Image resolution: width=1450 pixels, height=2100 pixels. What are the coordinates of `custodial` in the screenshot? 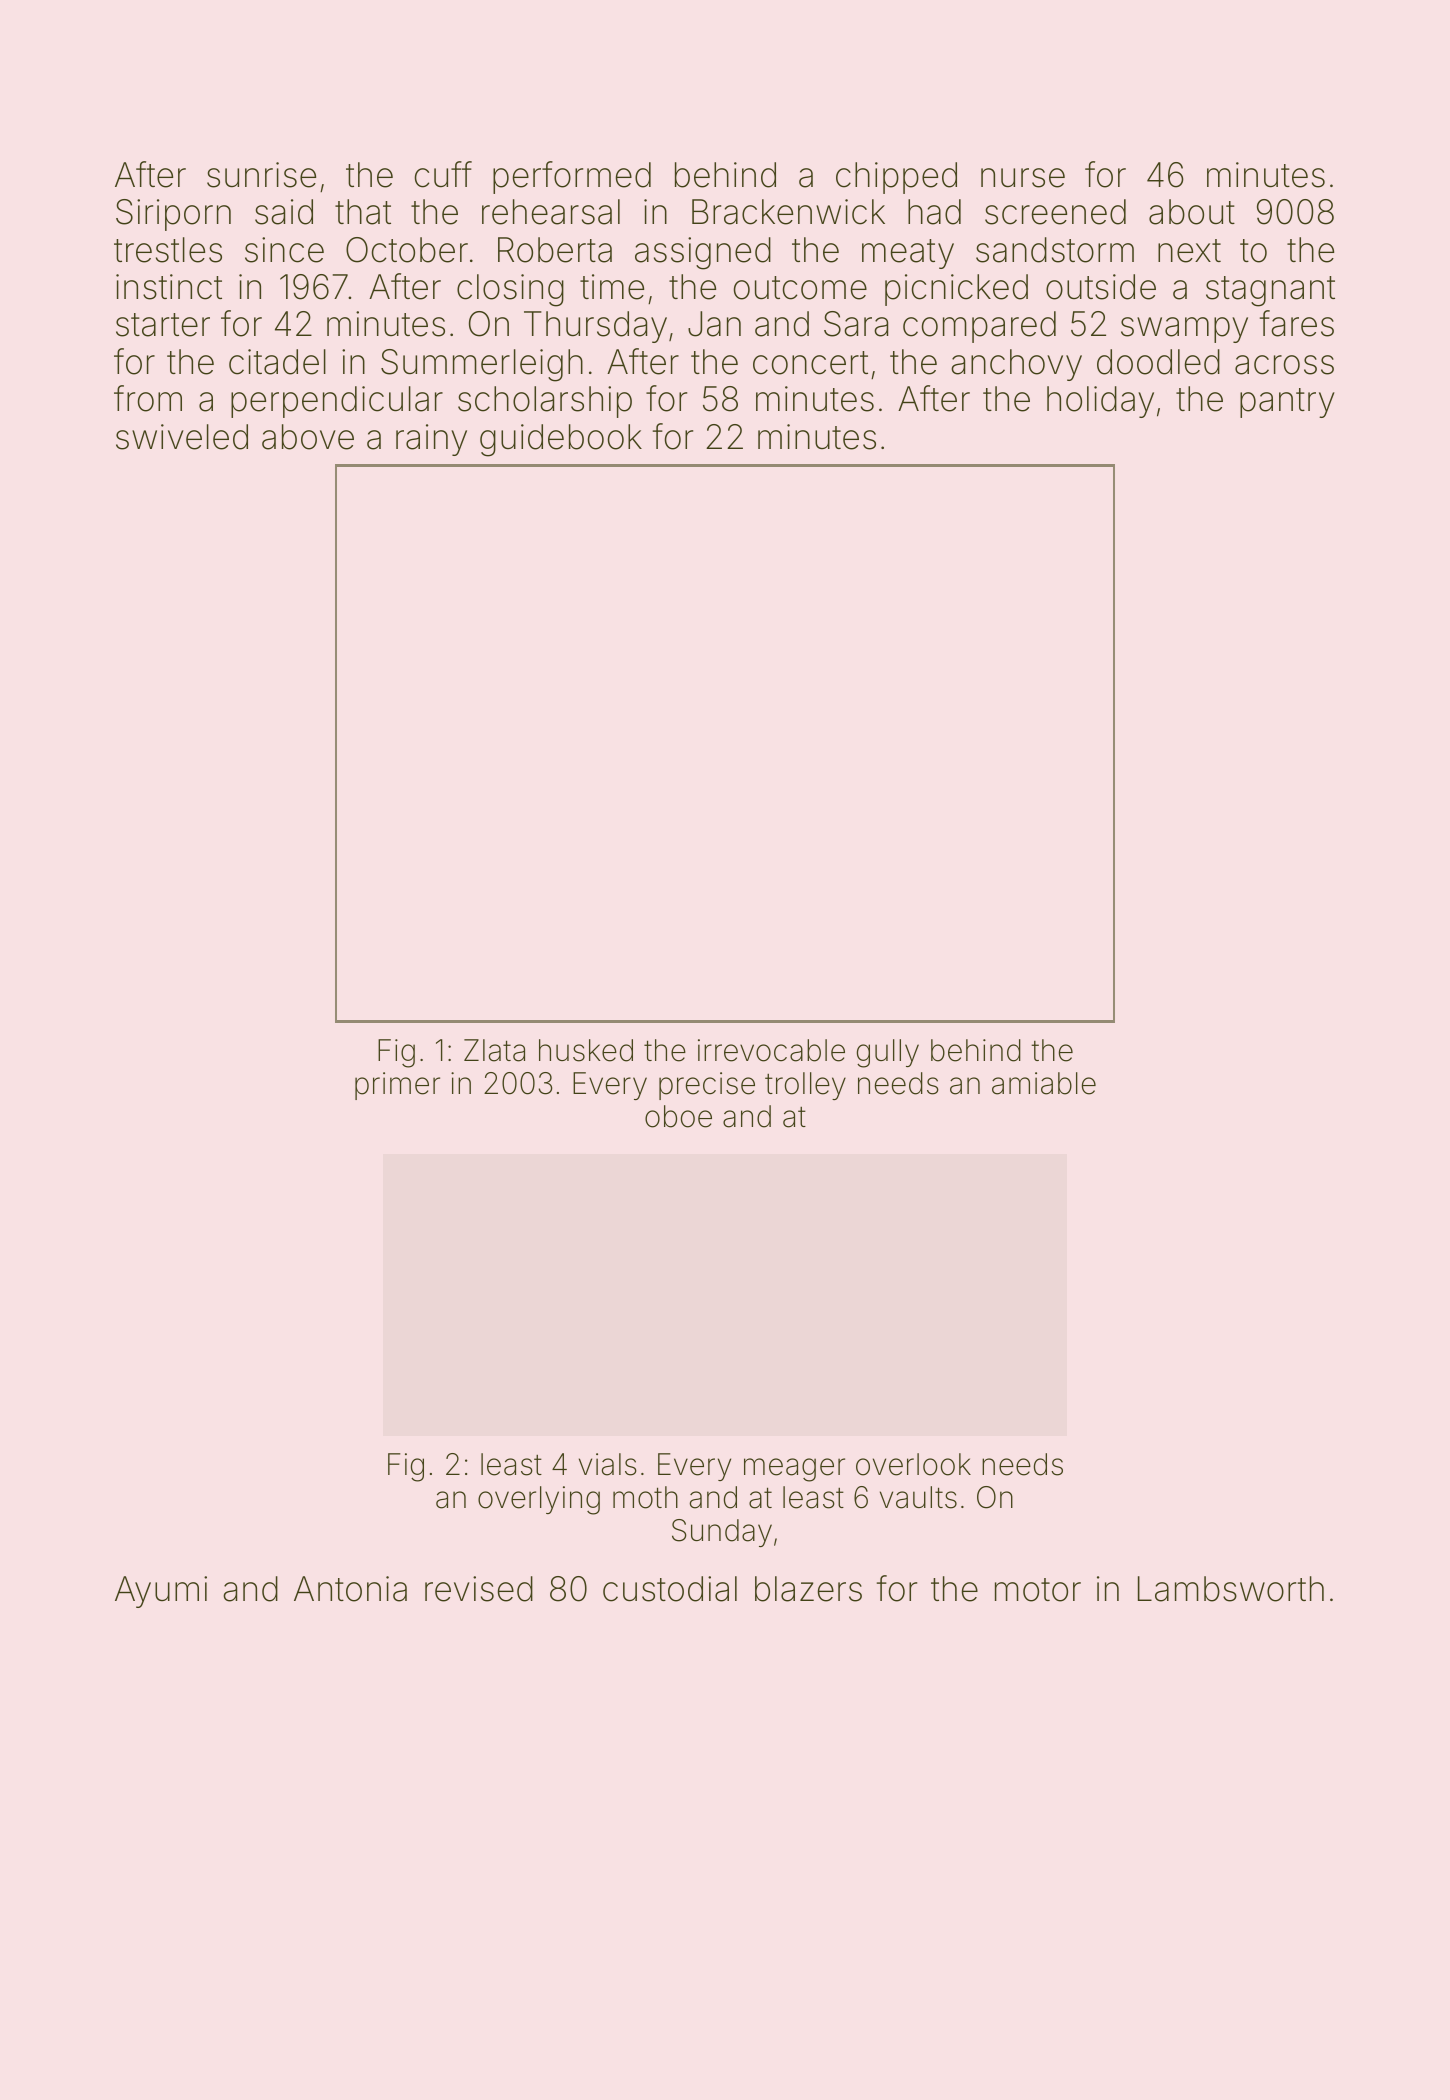 It's located at (670, 1589).
